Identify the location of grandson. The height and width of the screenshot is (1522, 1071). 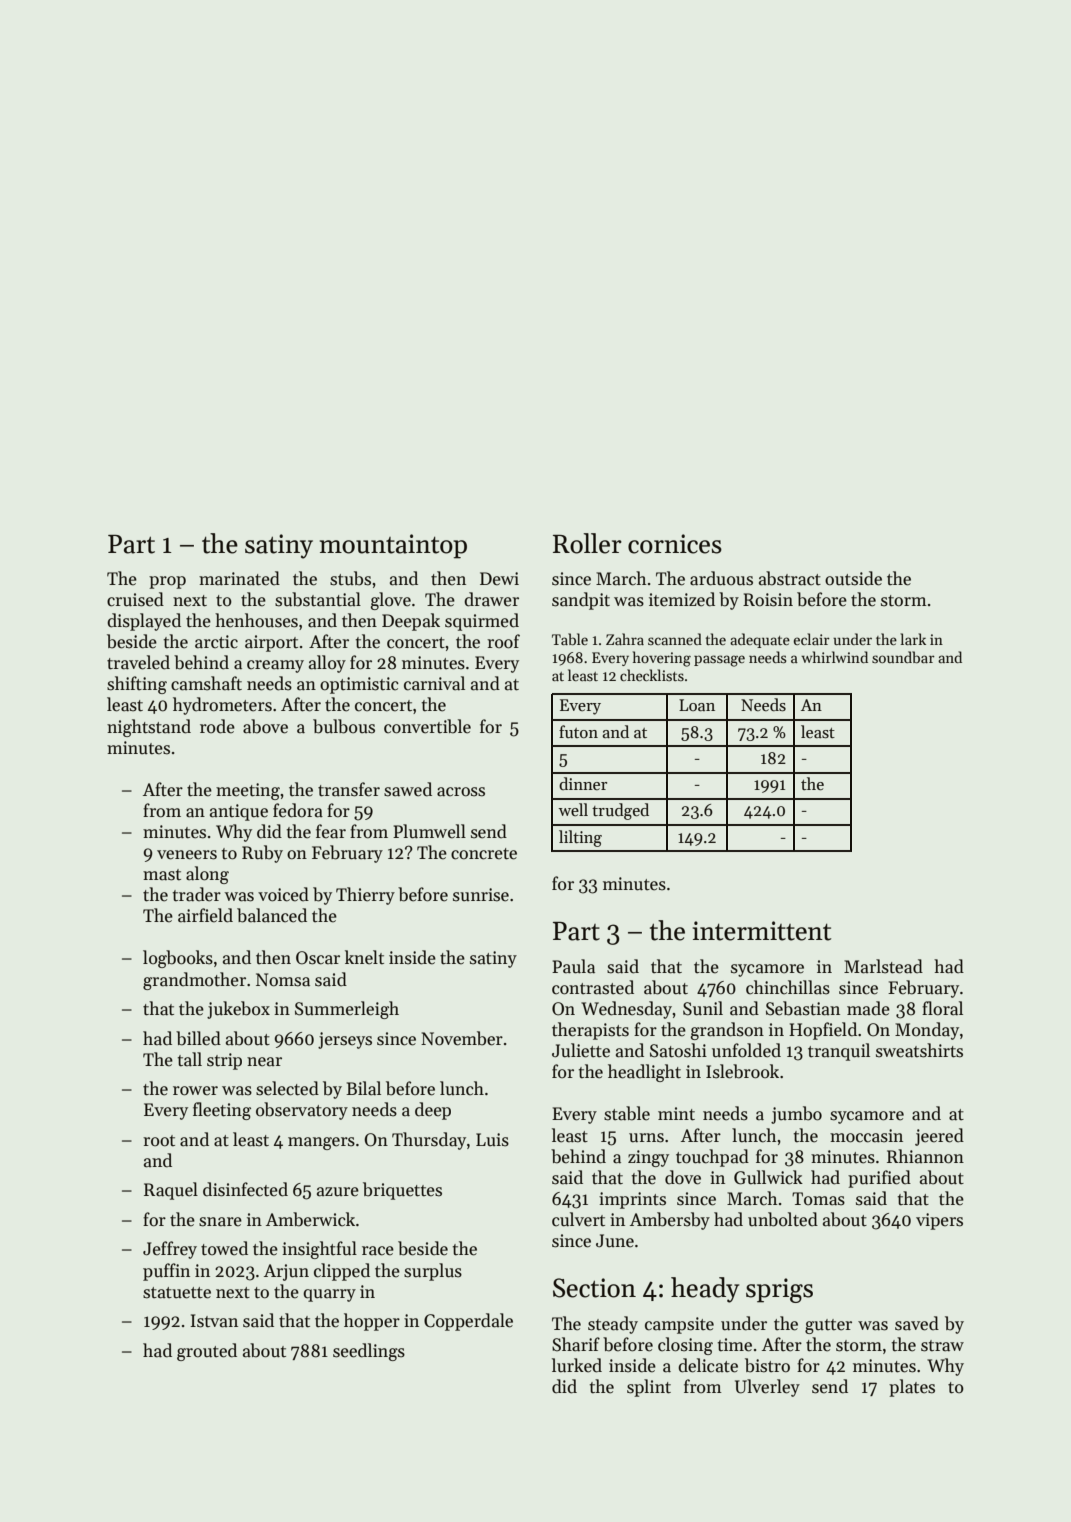
(727, 1031).
